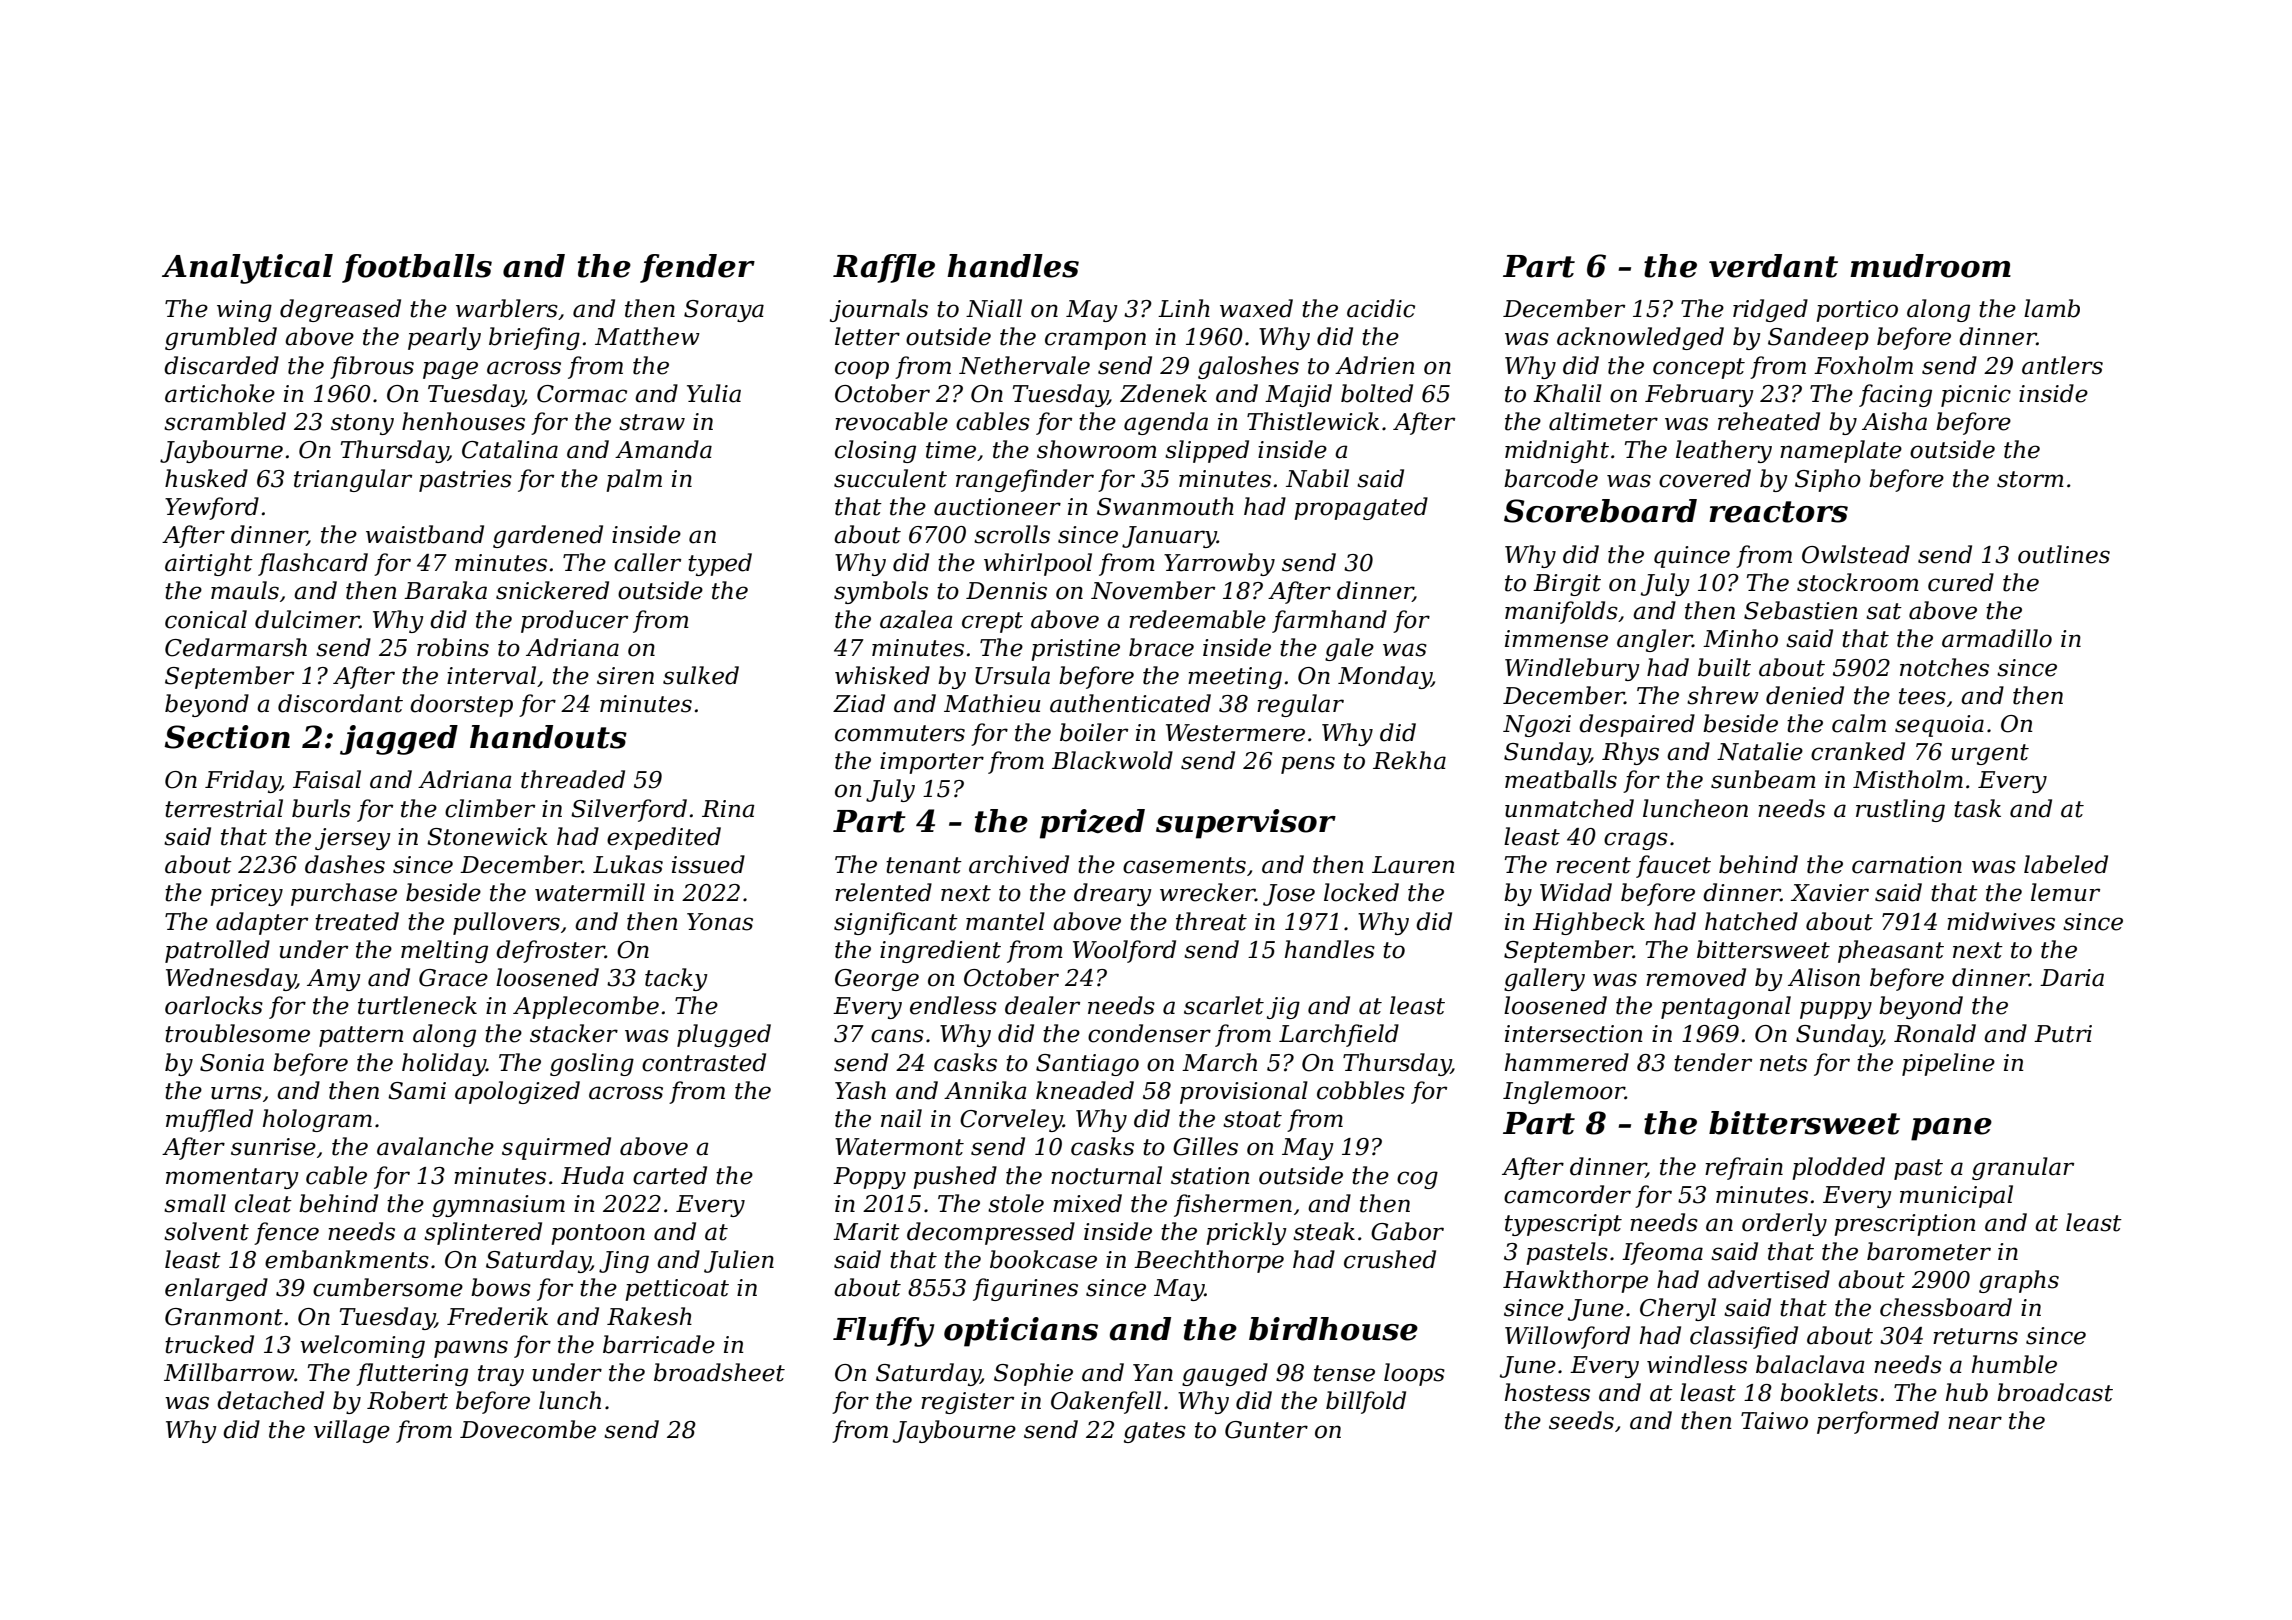 The width and height of the screenshot is (2292, 1620). Describe the element at coordinates (1210, 1176) in the screenshot. I see `station` at that location.
